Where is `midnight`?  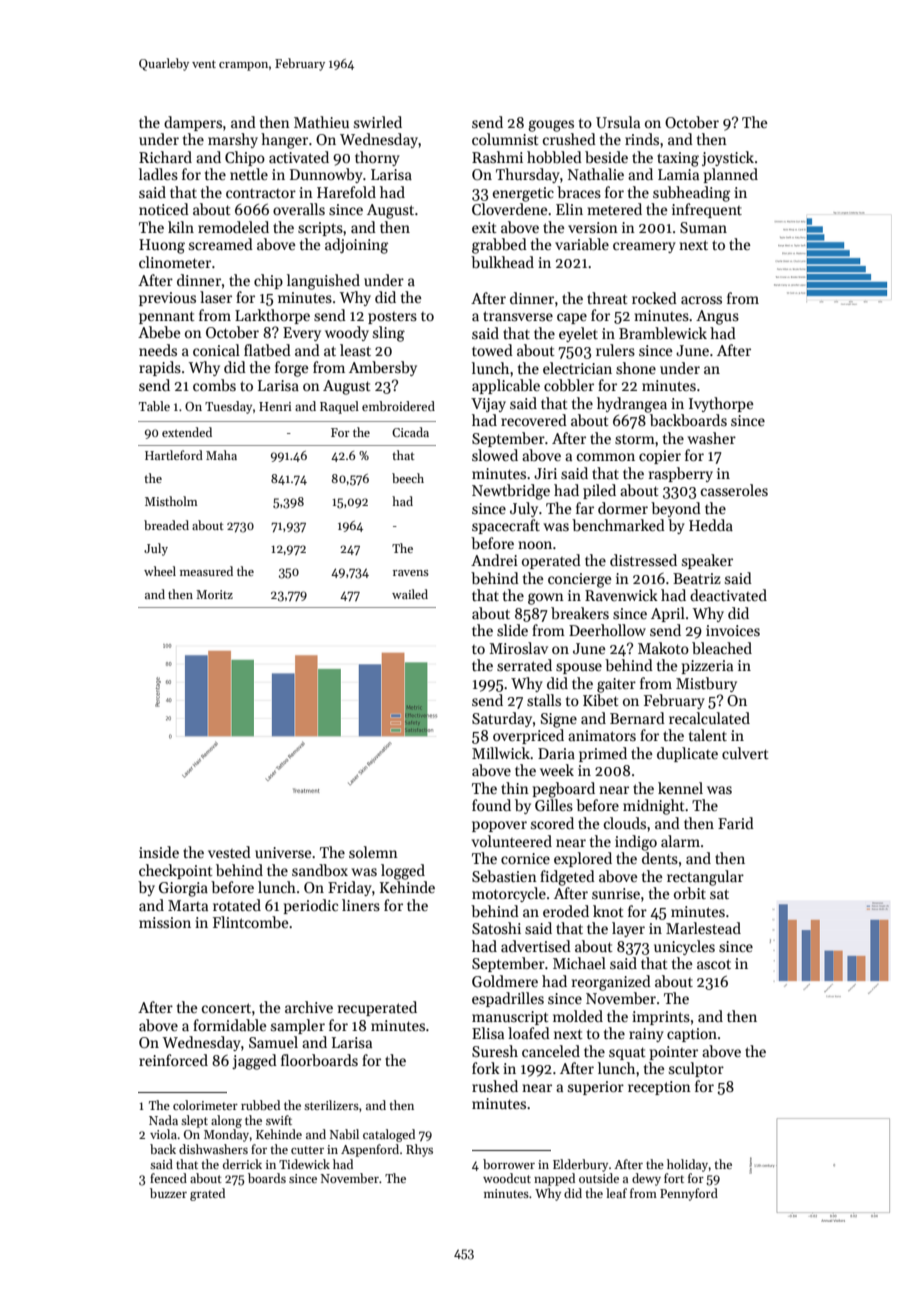 midnight is located at coordinates (654, 807).
